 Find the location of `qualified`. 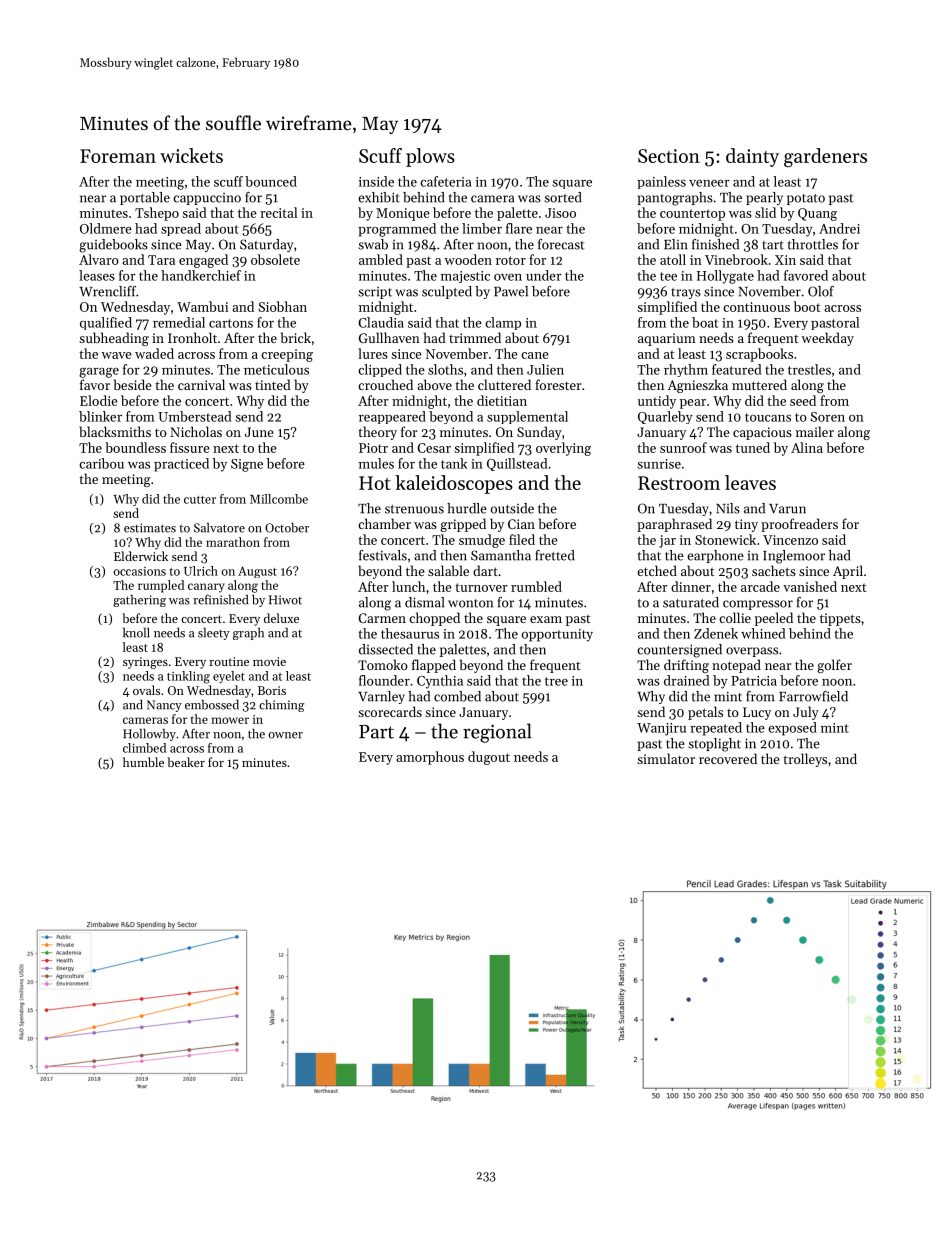

qualified is located at coordinates (106, 323).
